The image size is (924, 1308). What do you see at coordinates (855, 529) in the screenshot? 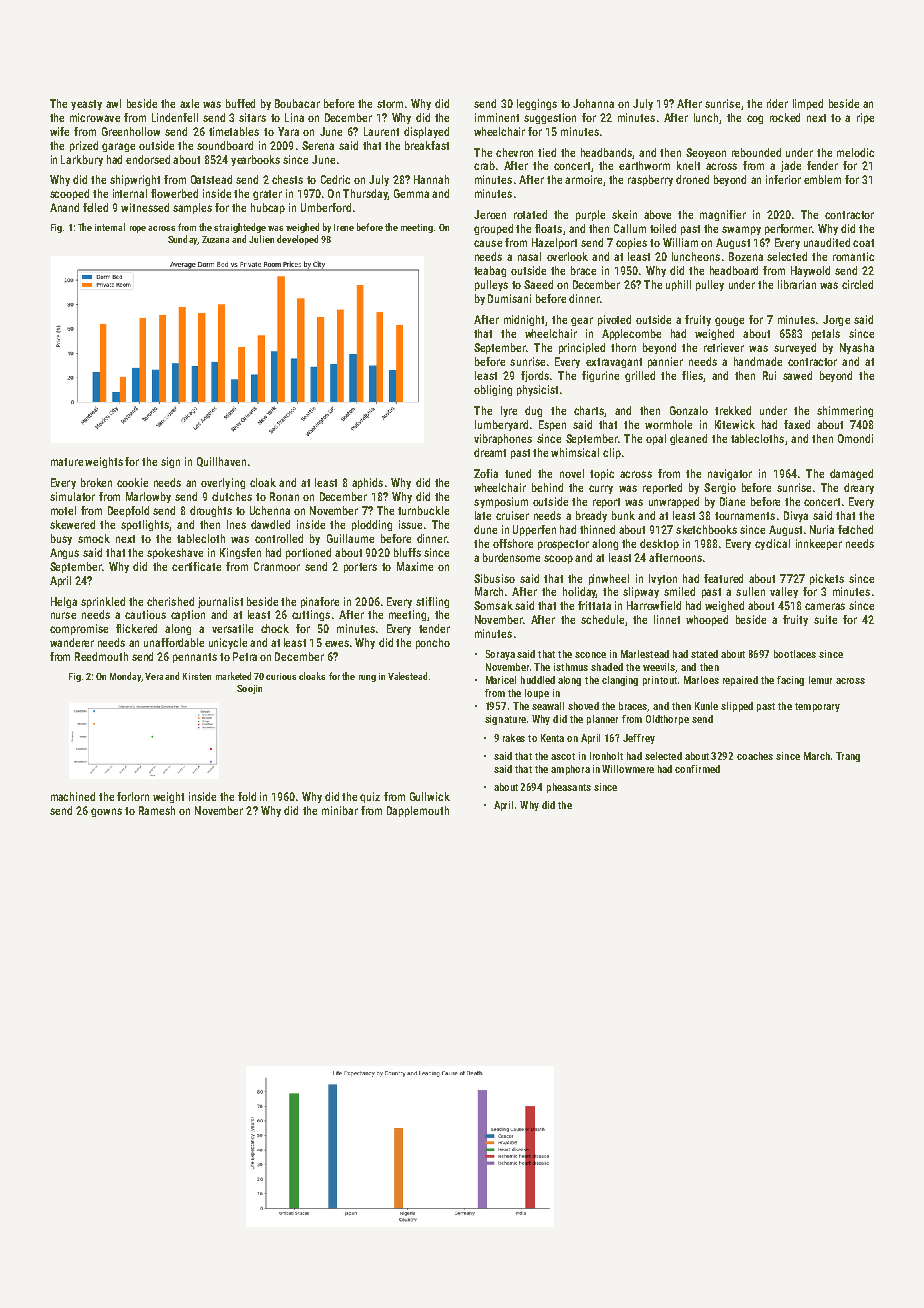
I see `fetched` at bounding box center [855, 529].
